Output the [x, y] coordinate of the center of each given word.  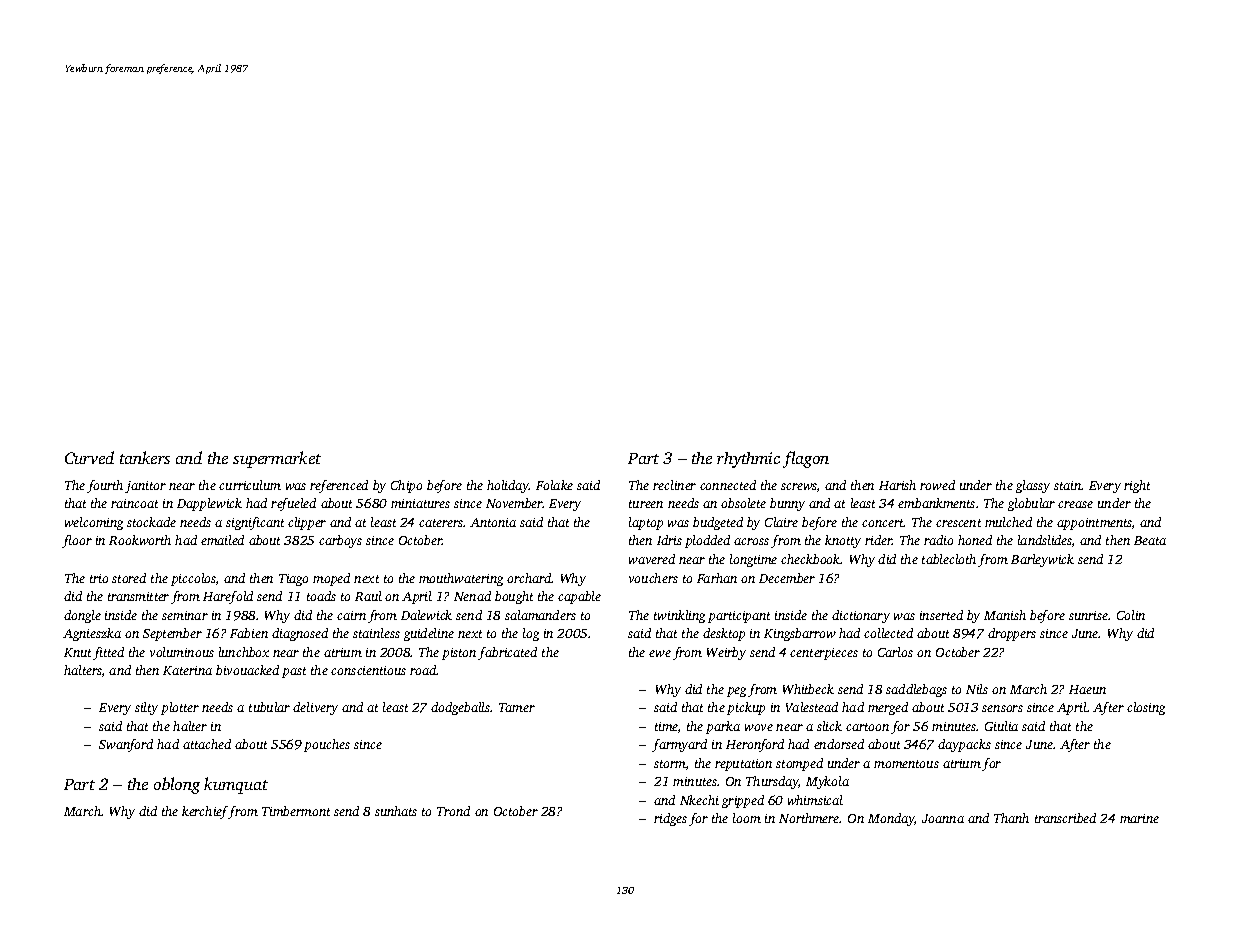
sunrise [1088, 615]
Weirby [726, 653]
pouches [327, 745]
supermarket [277, 459]
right [1137, 486]
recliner [674, 485]
